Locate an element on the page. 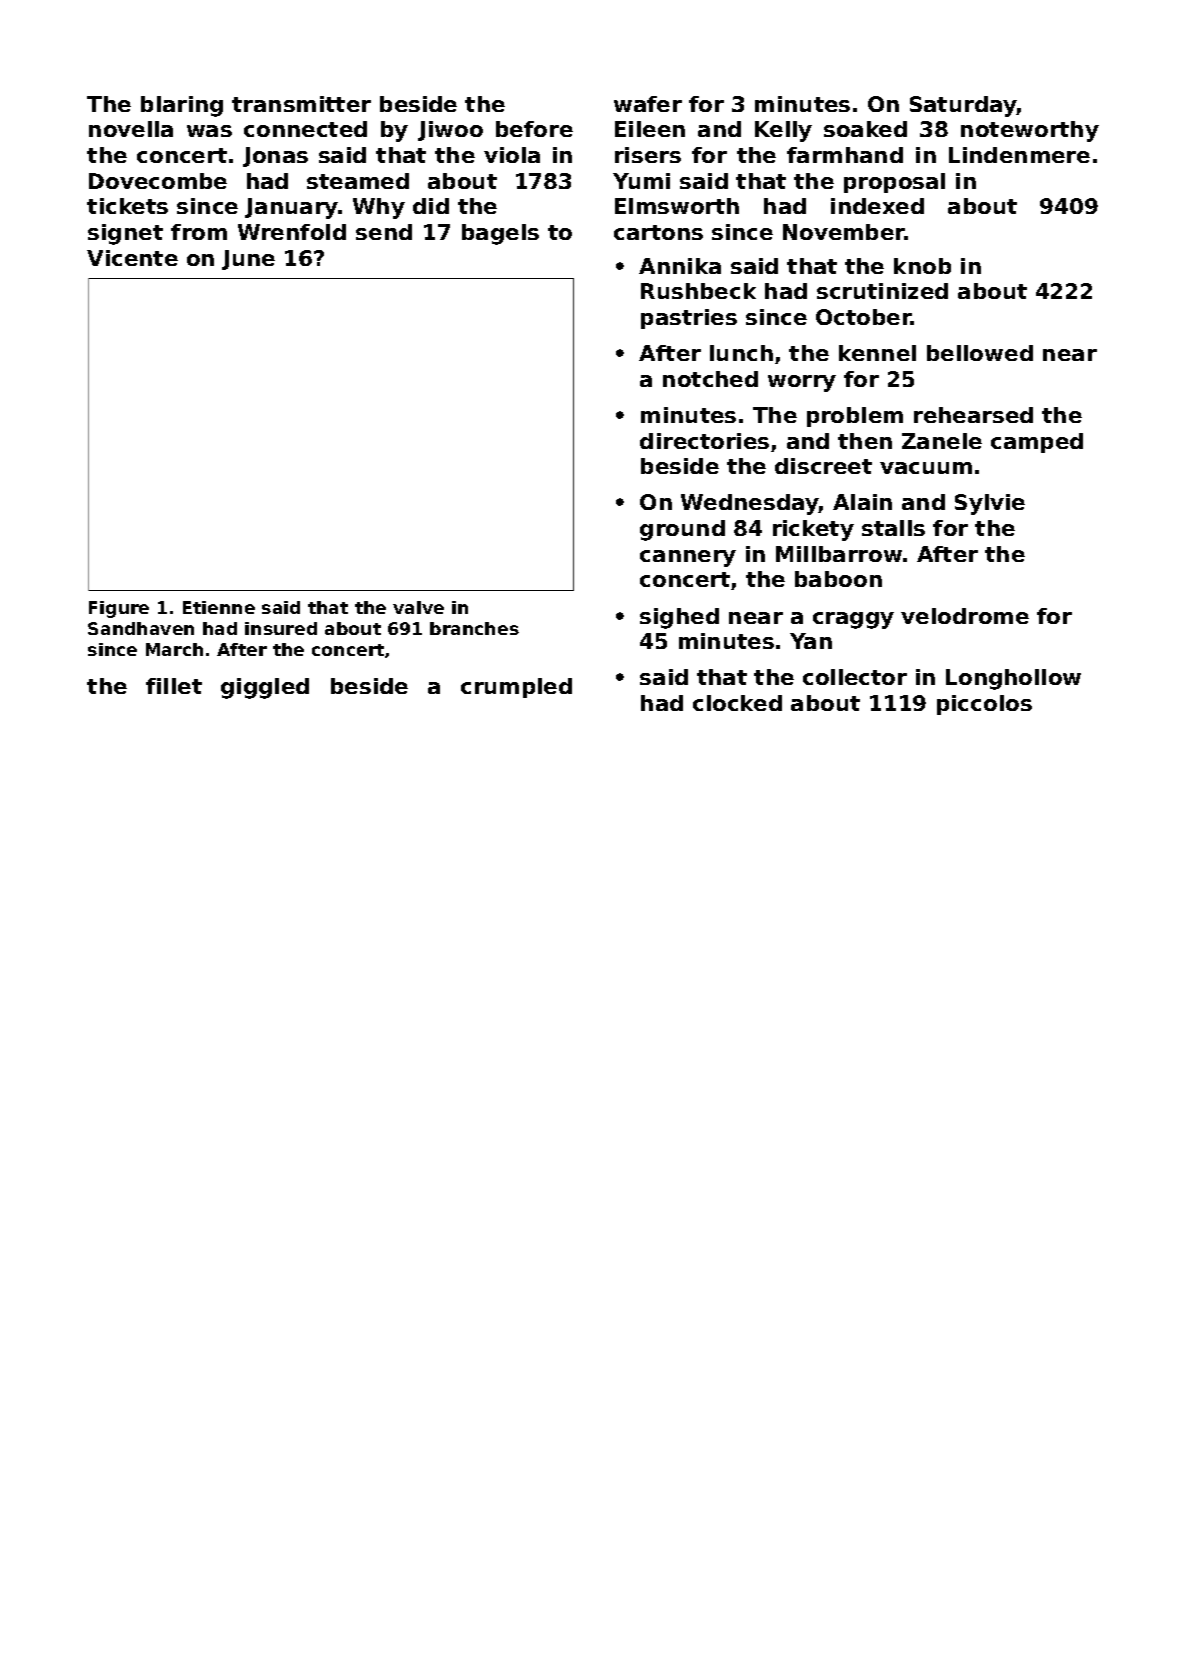  Etienne is located at coordinates (219, 607).
